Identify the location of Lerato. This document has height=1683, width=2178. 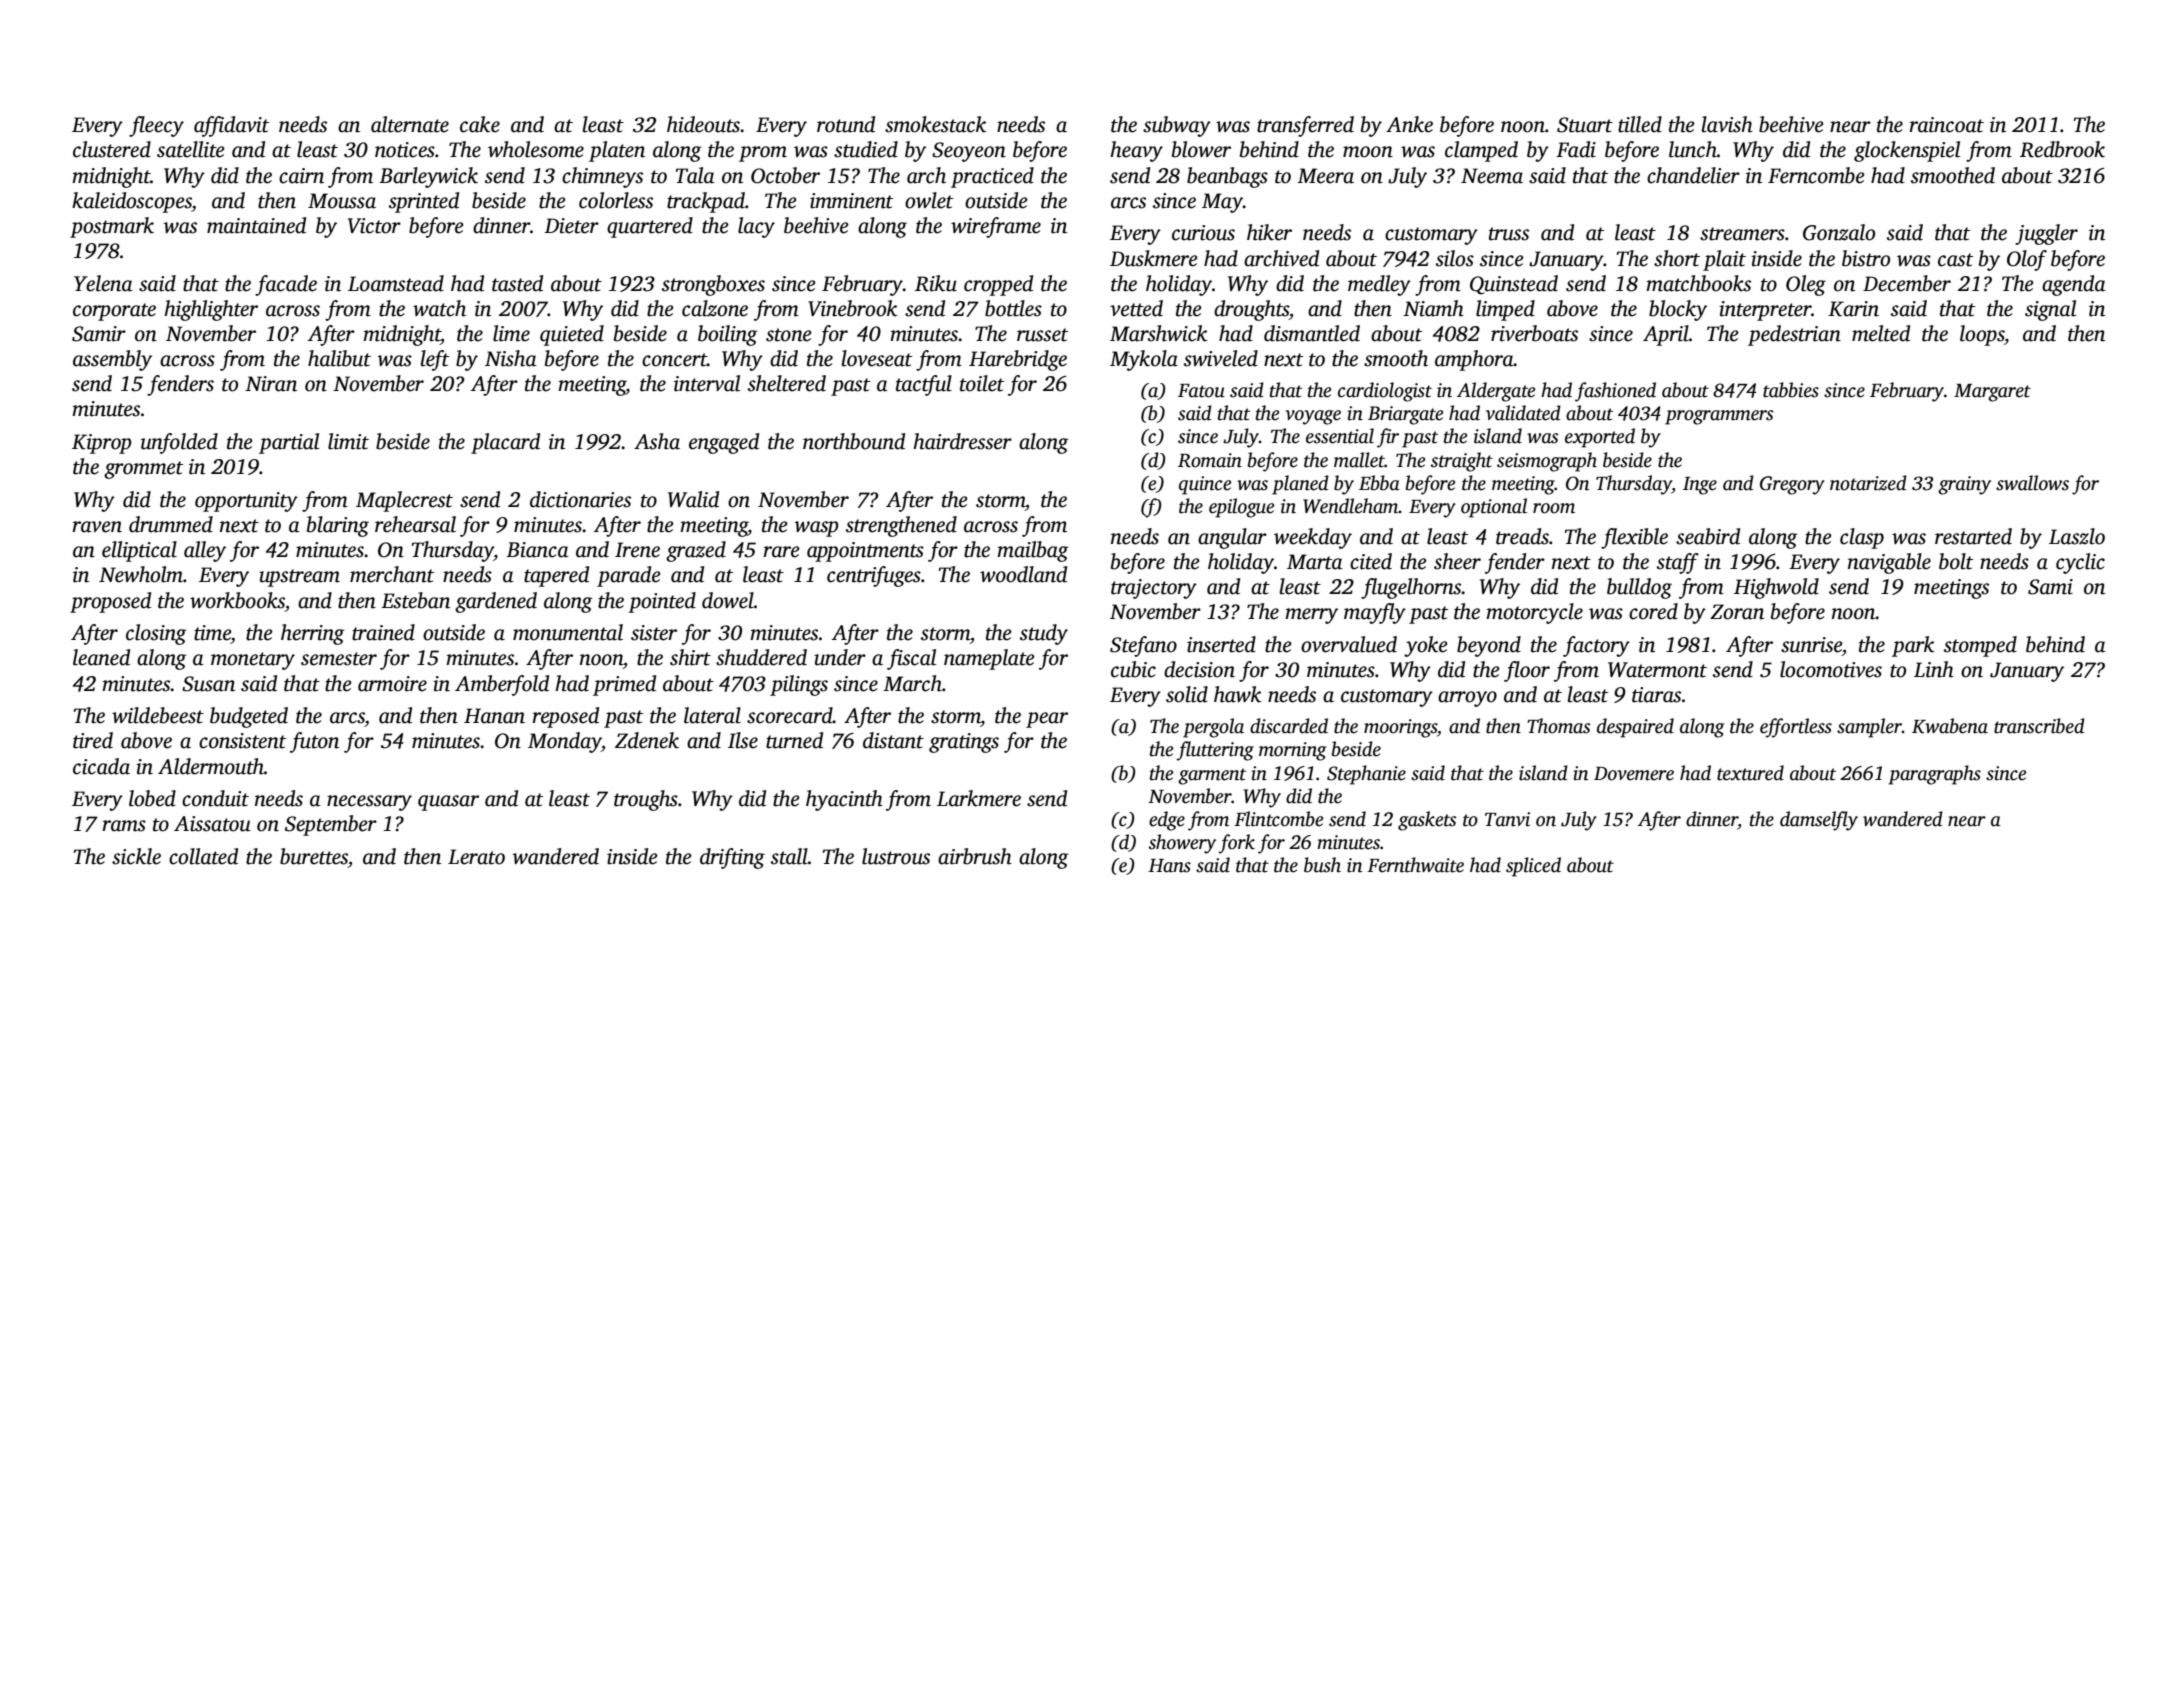
(476, 857).
